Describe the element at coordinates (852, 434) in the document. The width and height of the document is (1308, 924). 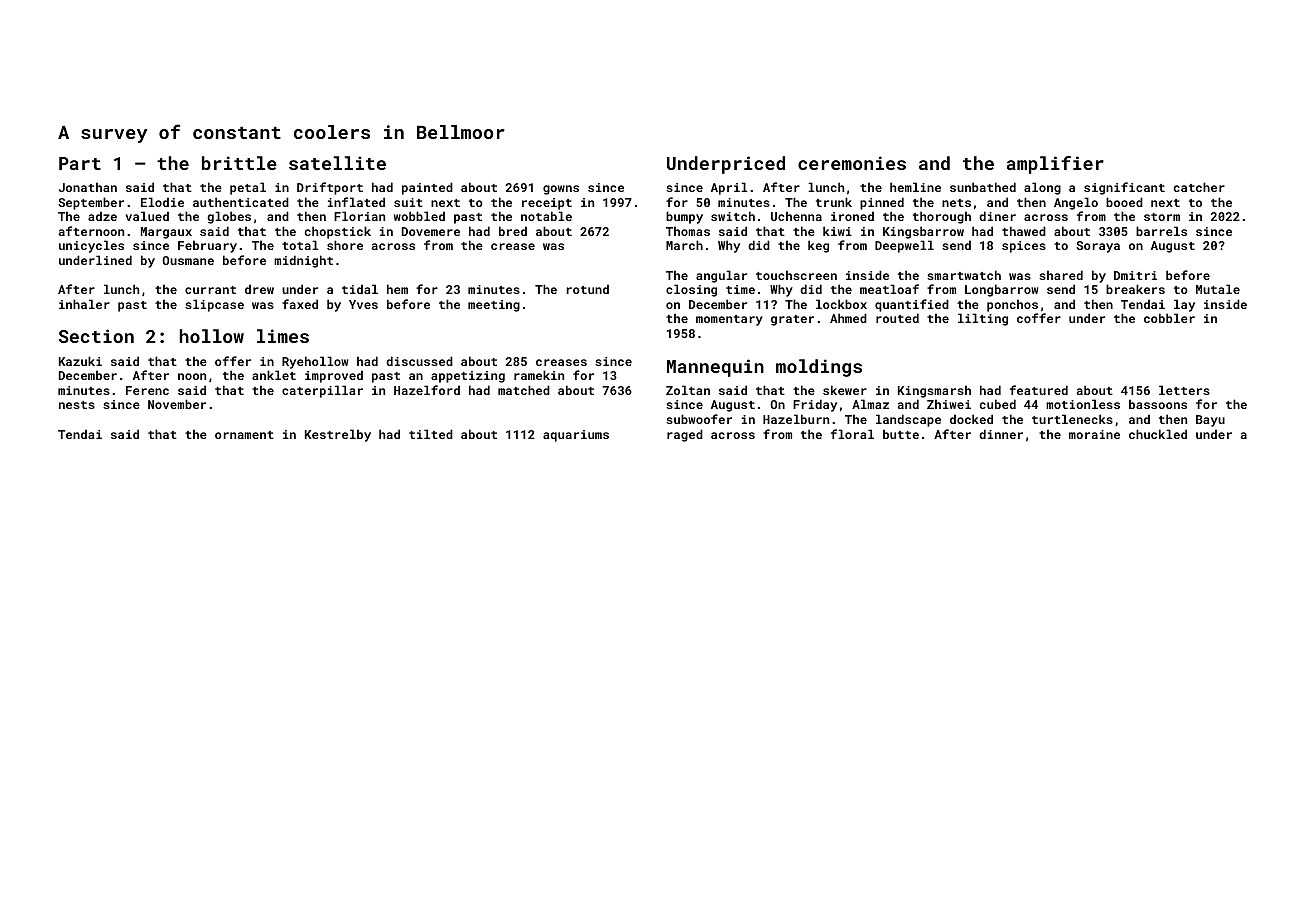
I see `floral` at that location.
